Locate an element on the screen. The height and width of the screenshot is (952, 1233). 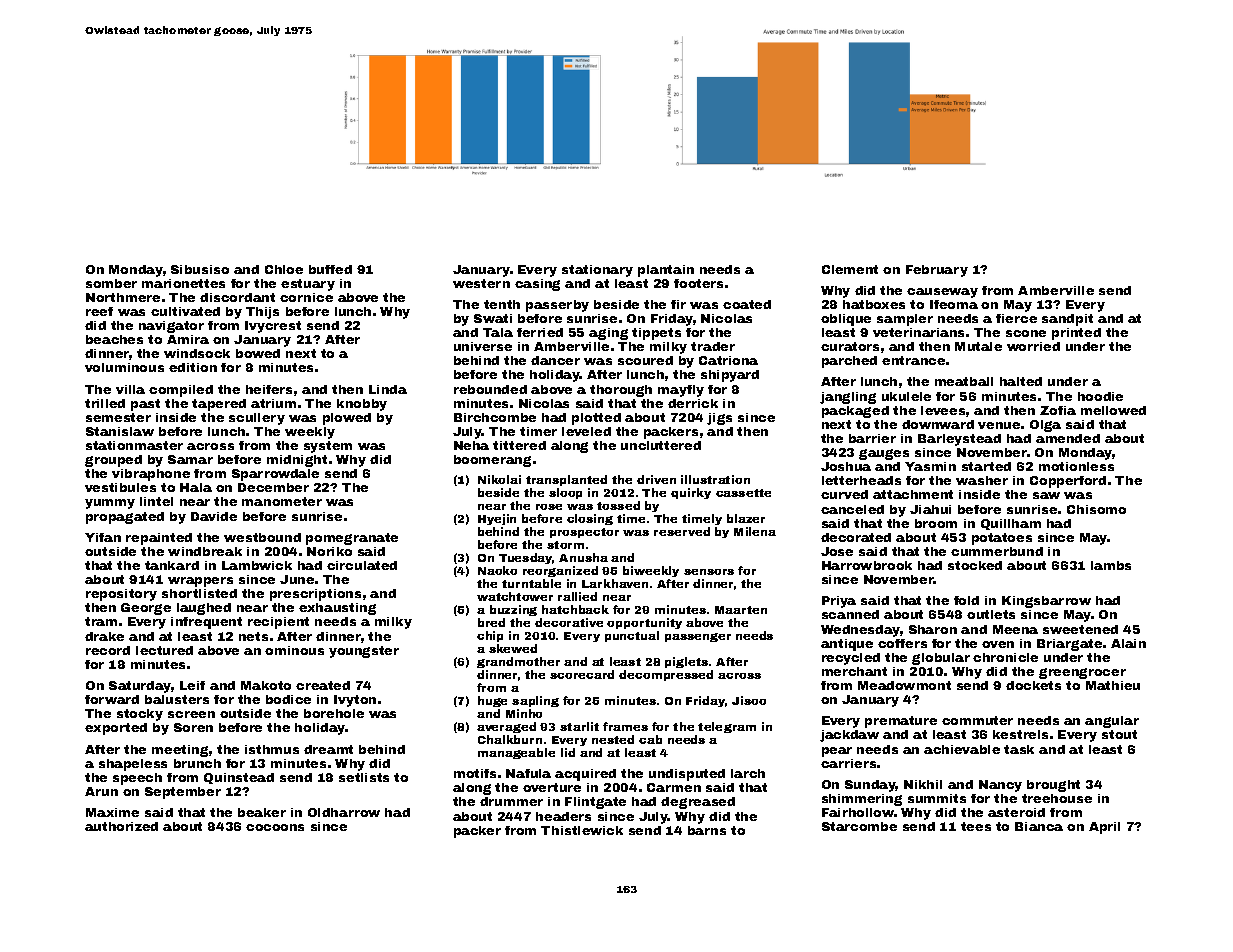
Linda is located at coordinates (388, 389).
